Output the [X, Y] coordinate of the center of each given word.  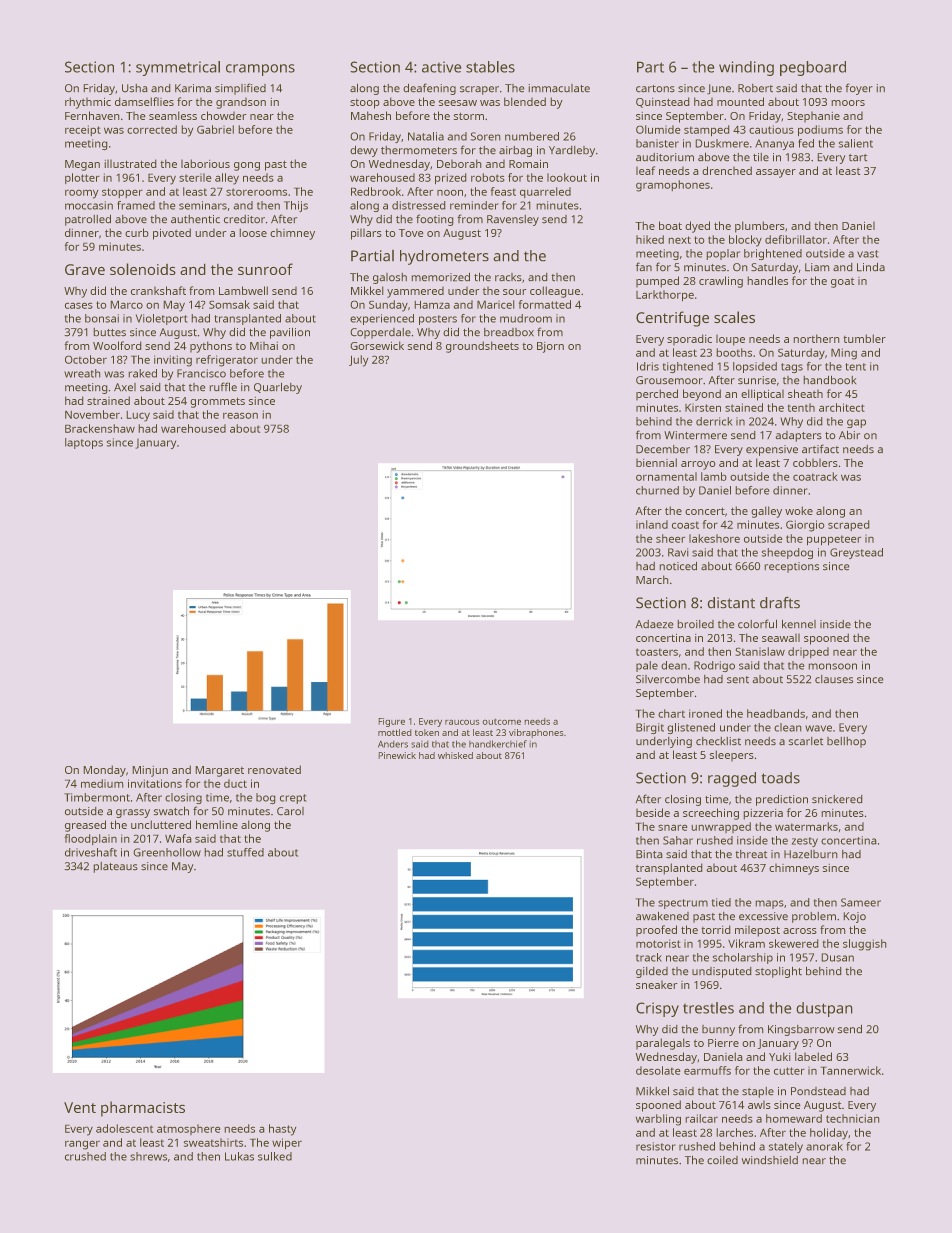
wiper [287, 1144]
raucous [462, 722]
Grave [85, 269]
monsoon [832, 666]
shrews [148, 1156]
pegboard [813, 68]
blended [525, 101]
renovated [274, 769]
